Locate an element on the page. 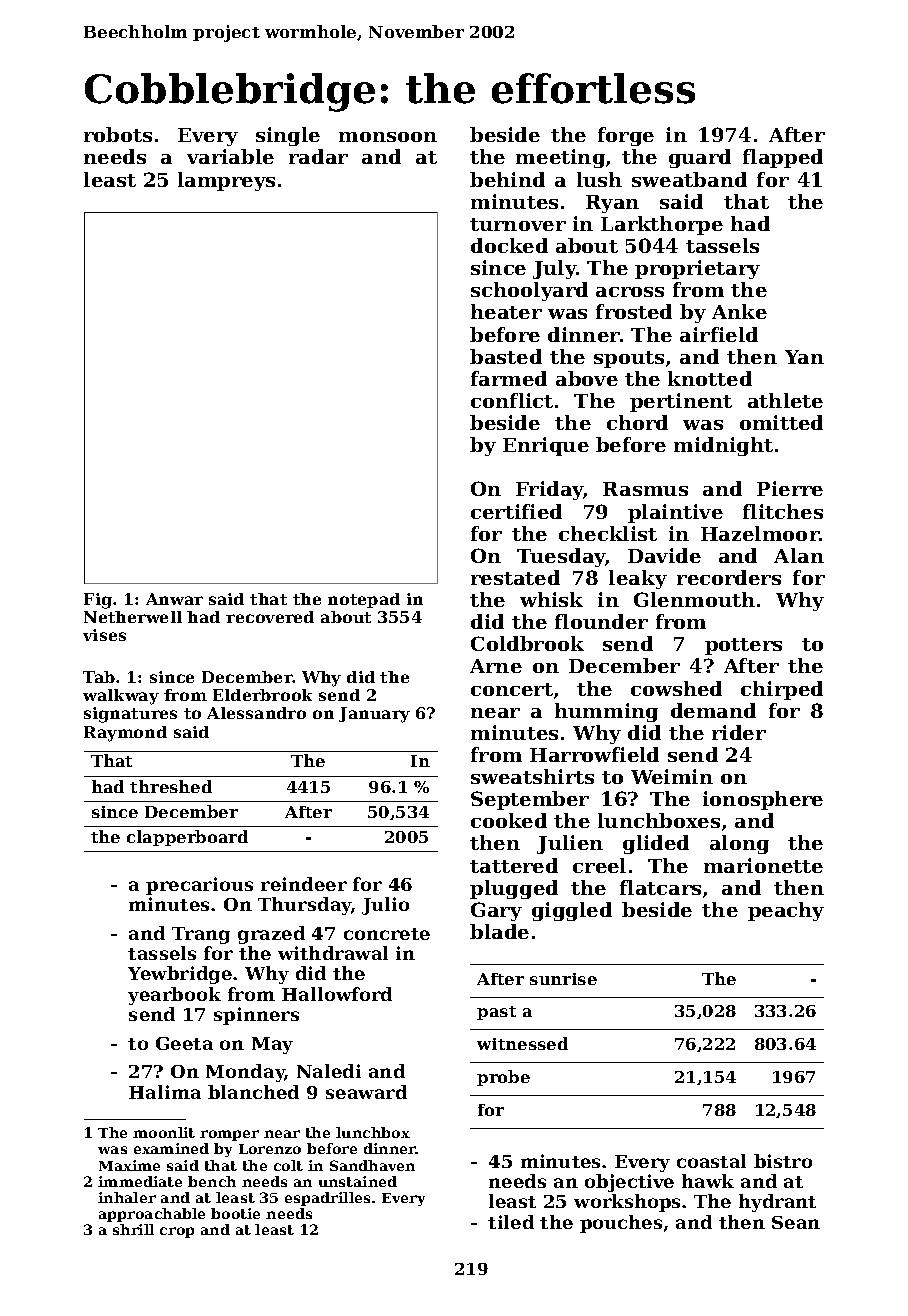  basted is located at coordinates (506, 356).
